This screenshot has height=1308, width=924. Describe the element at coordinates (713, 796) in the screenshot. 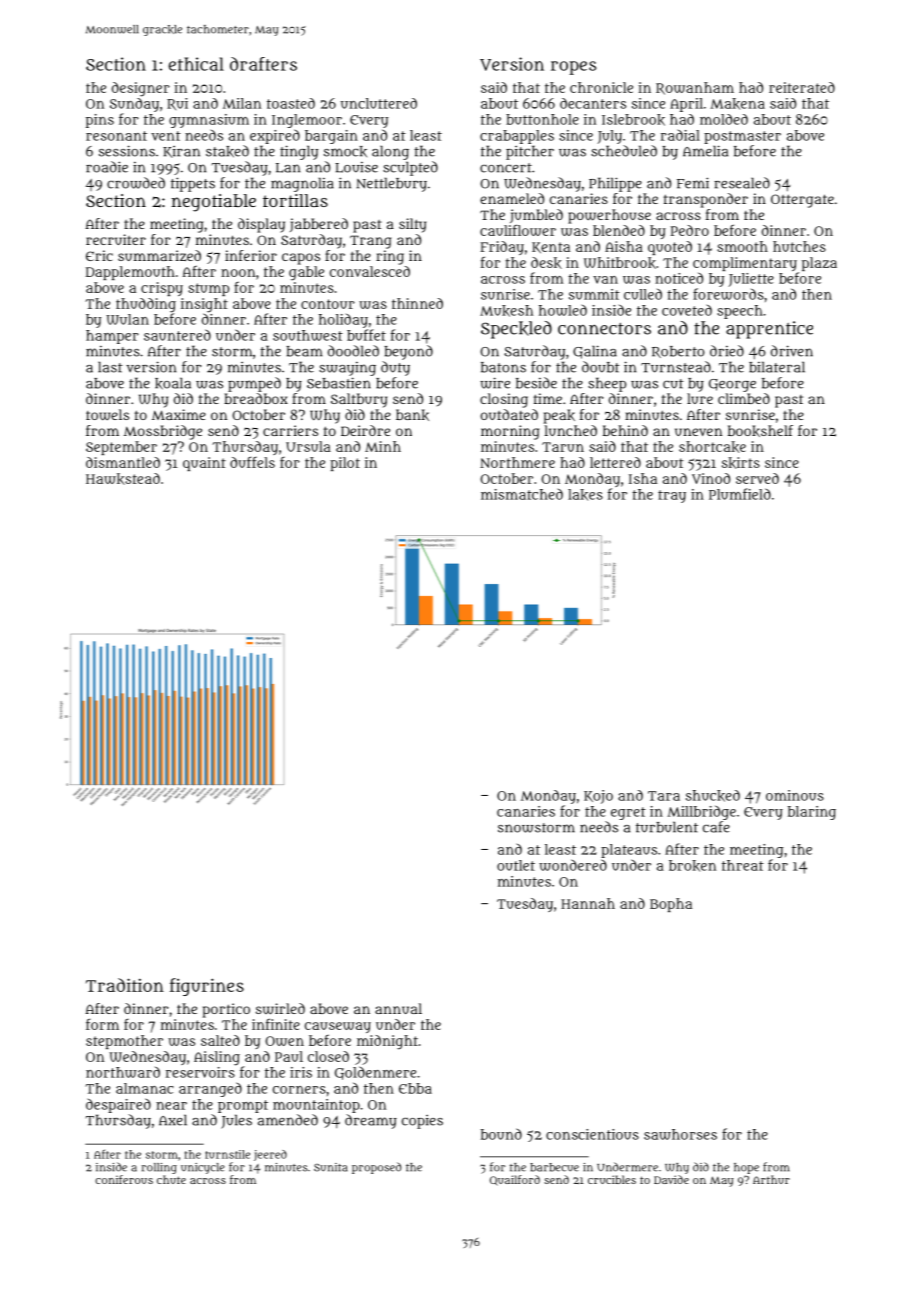

I see `shucked` at that location.
